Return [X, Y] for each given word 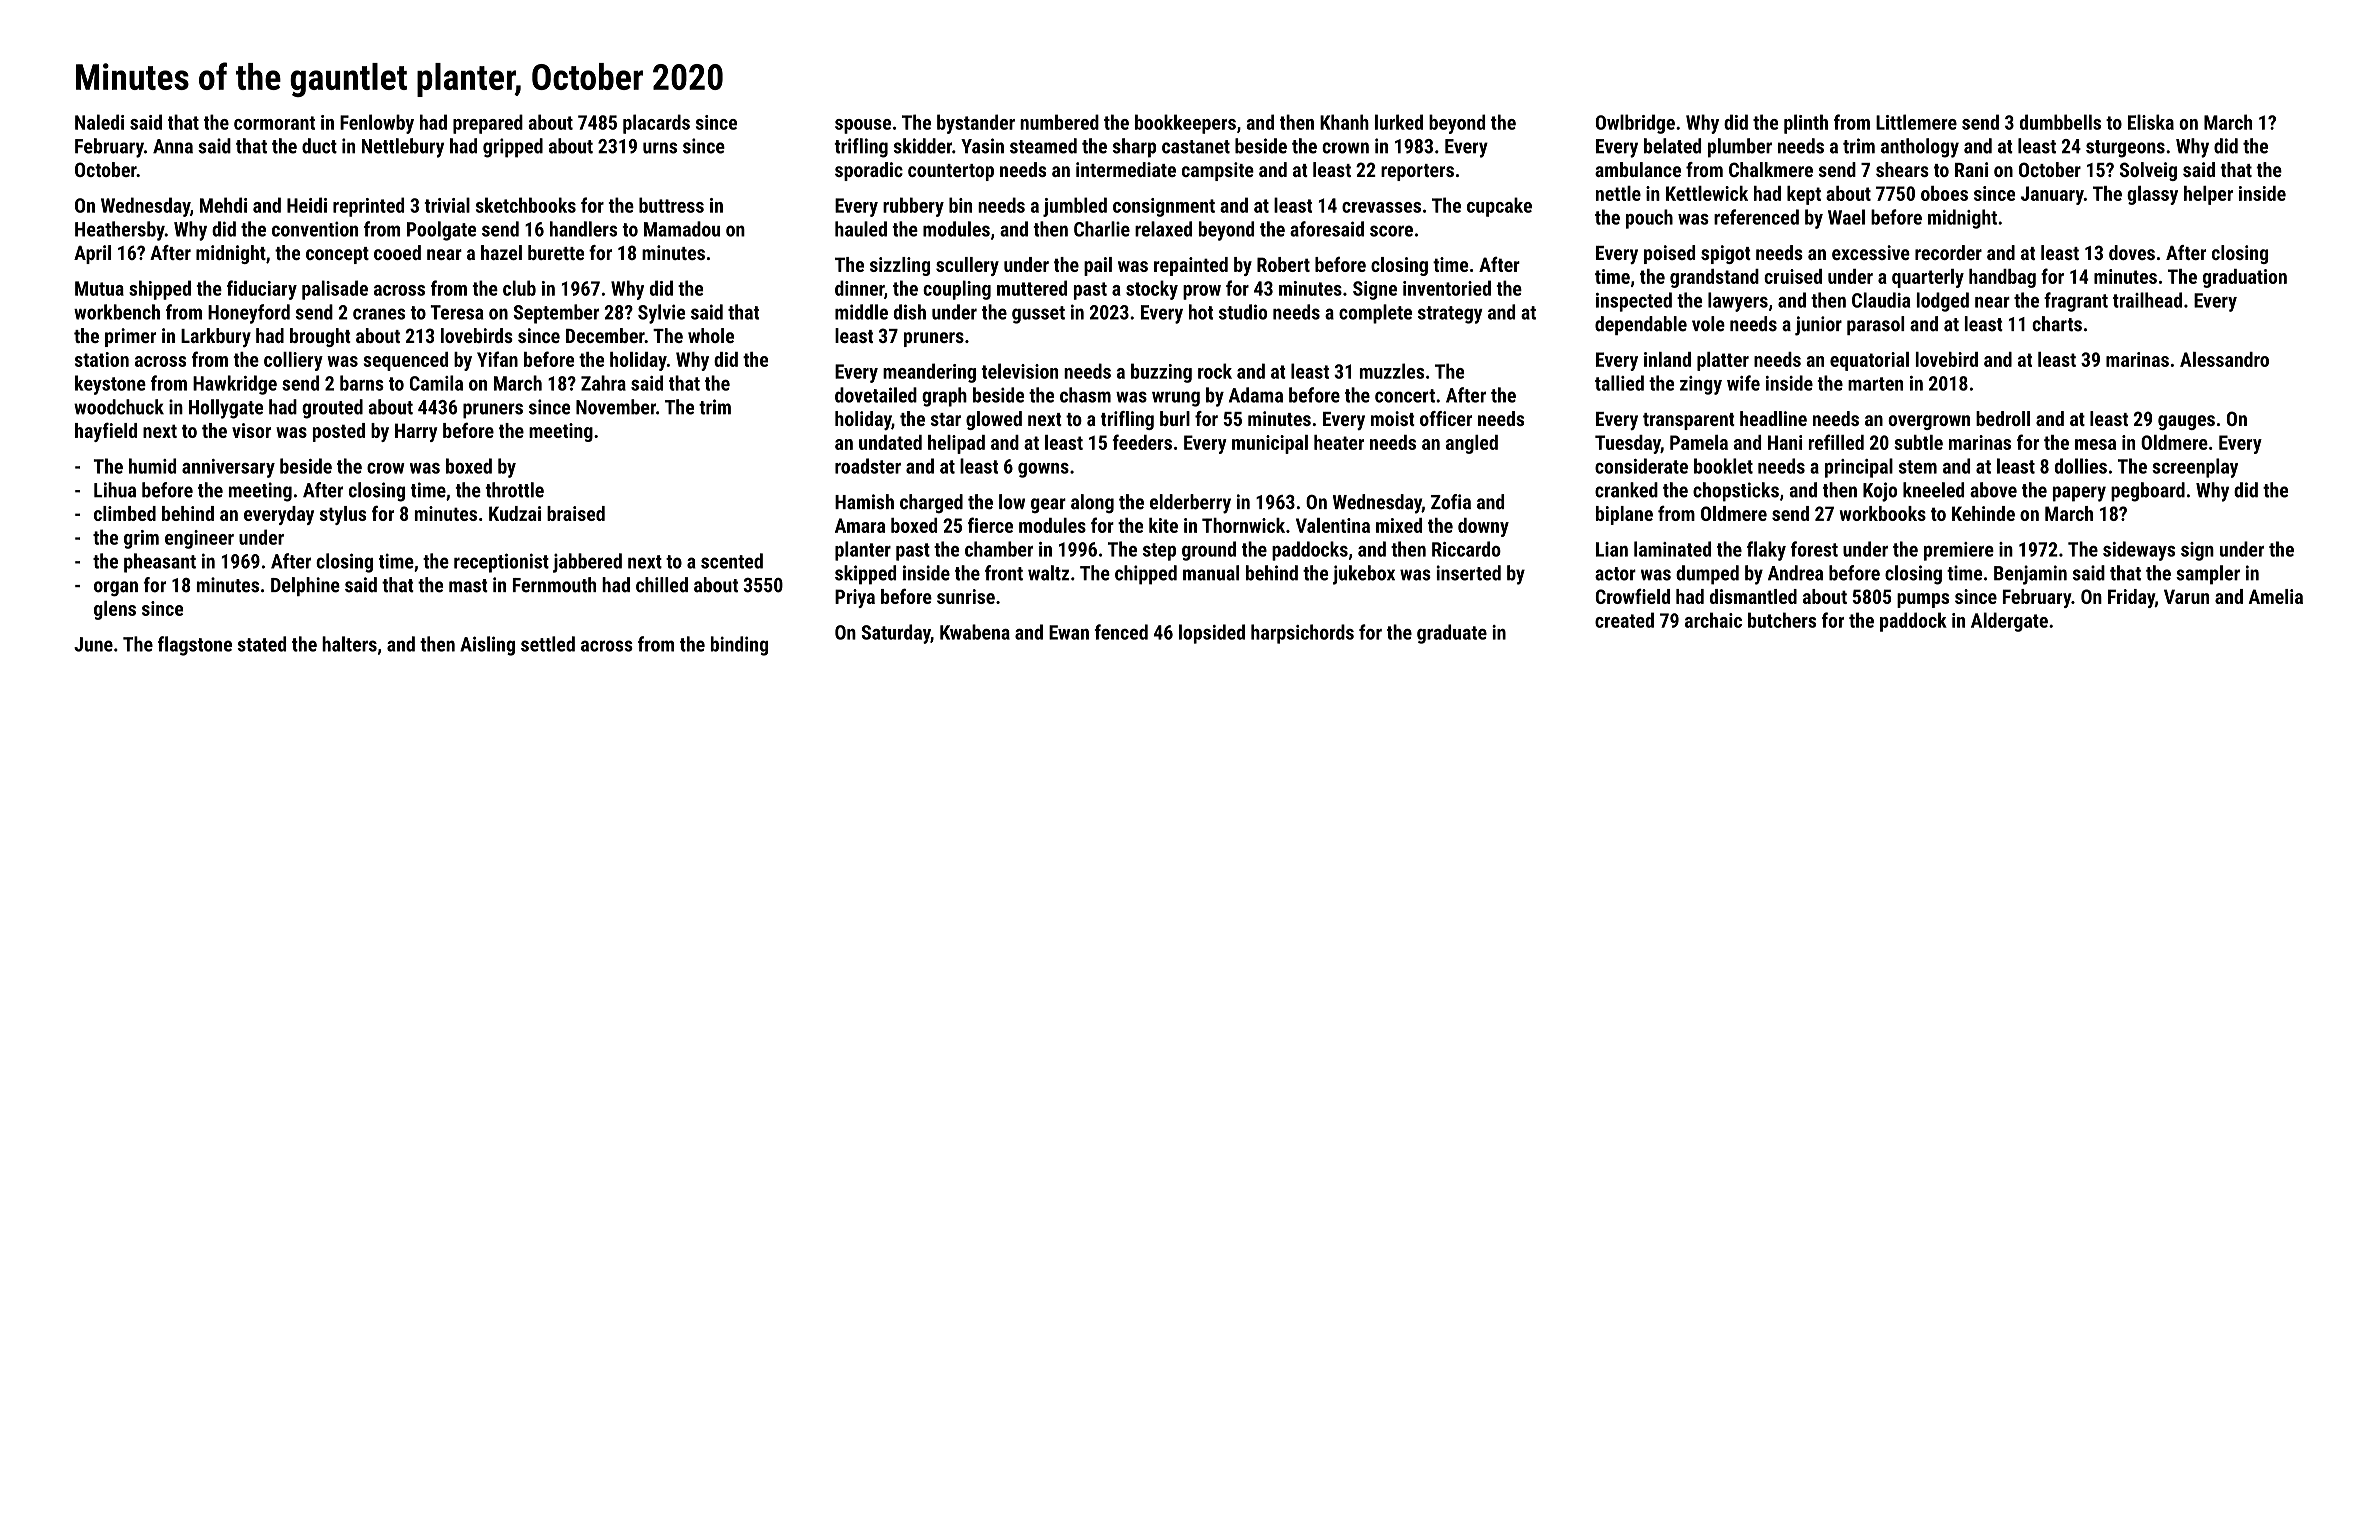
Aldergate [2009, 622]
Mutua [99, 288]
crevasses [1381, 207]
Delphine [305, 586]
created [1624, 620]
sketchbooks [526, 205]
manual [1211, 573]
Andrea [1795, 573]
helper [2208, 195]
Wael [1846, 217]
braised [576, 513]
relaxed [1163, 229]
